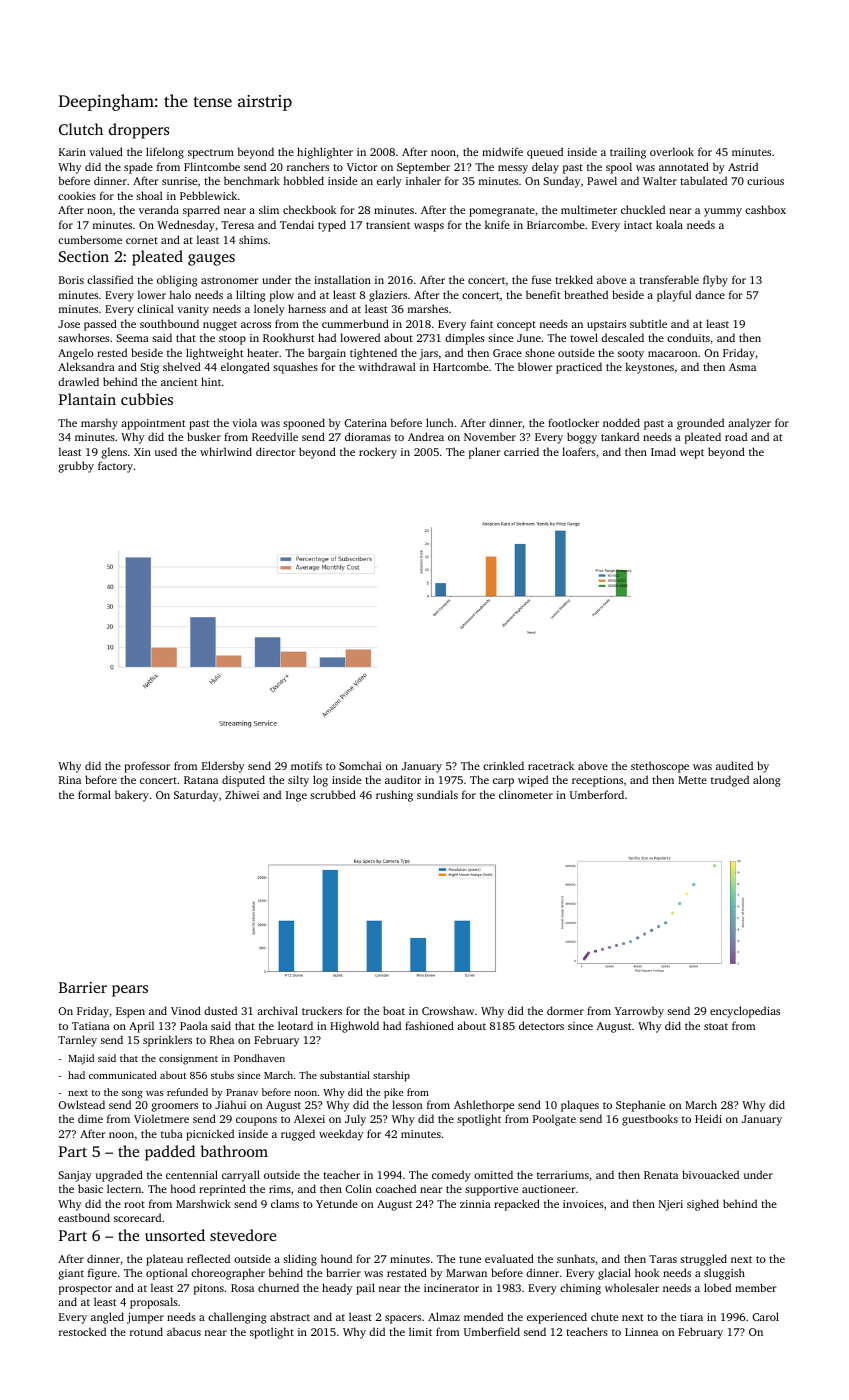 The width and height of the document is (849, 1400). What do you see at coordinates (420, 1331) in the document?
I see `limit` at bounding box center [420, 1331].
